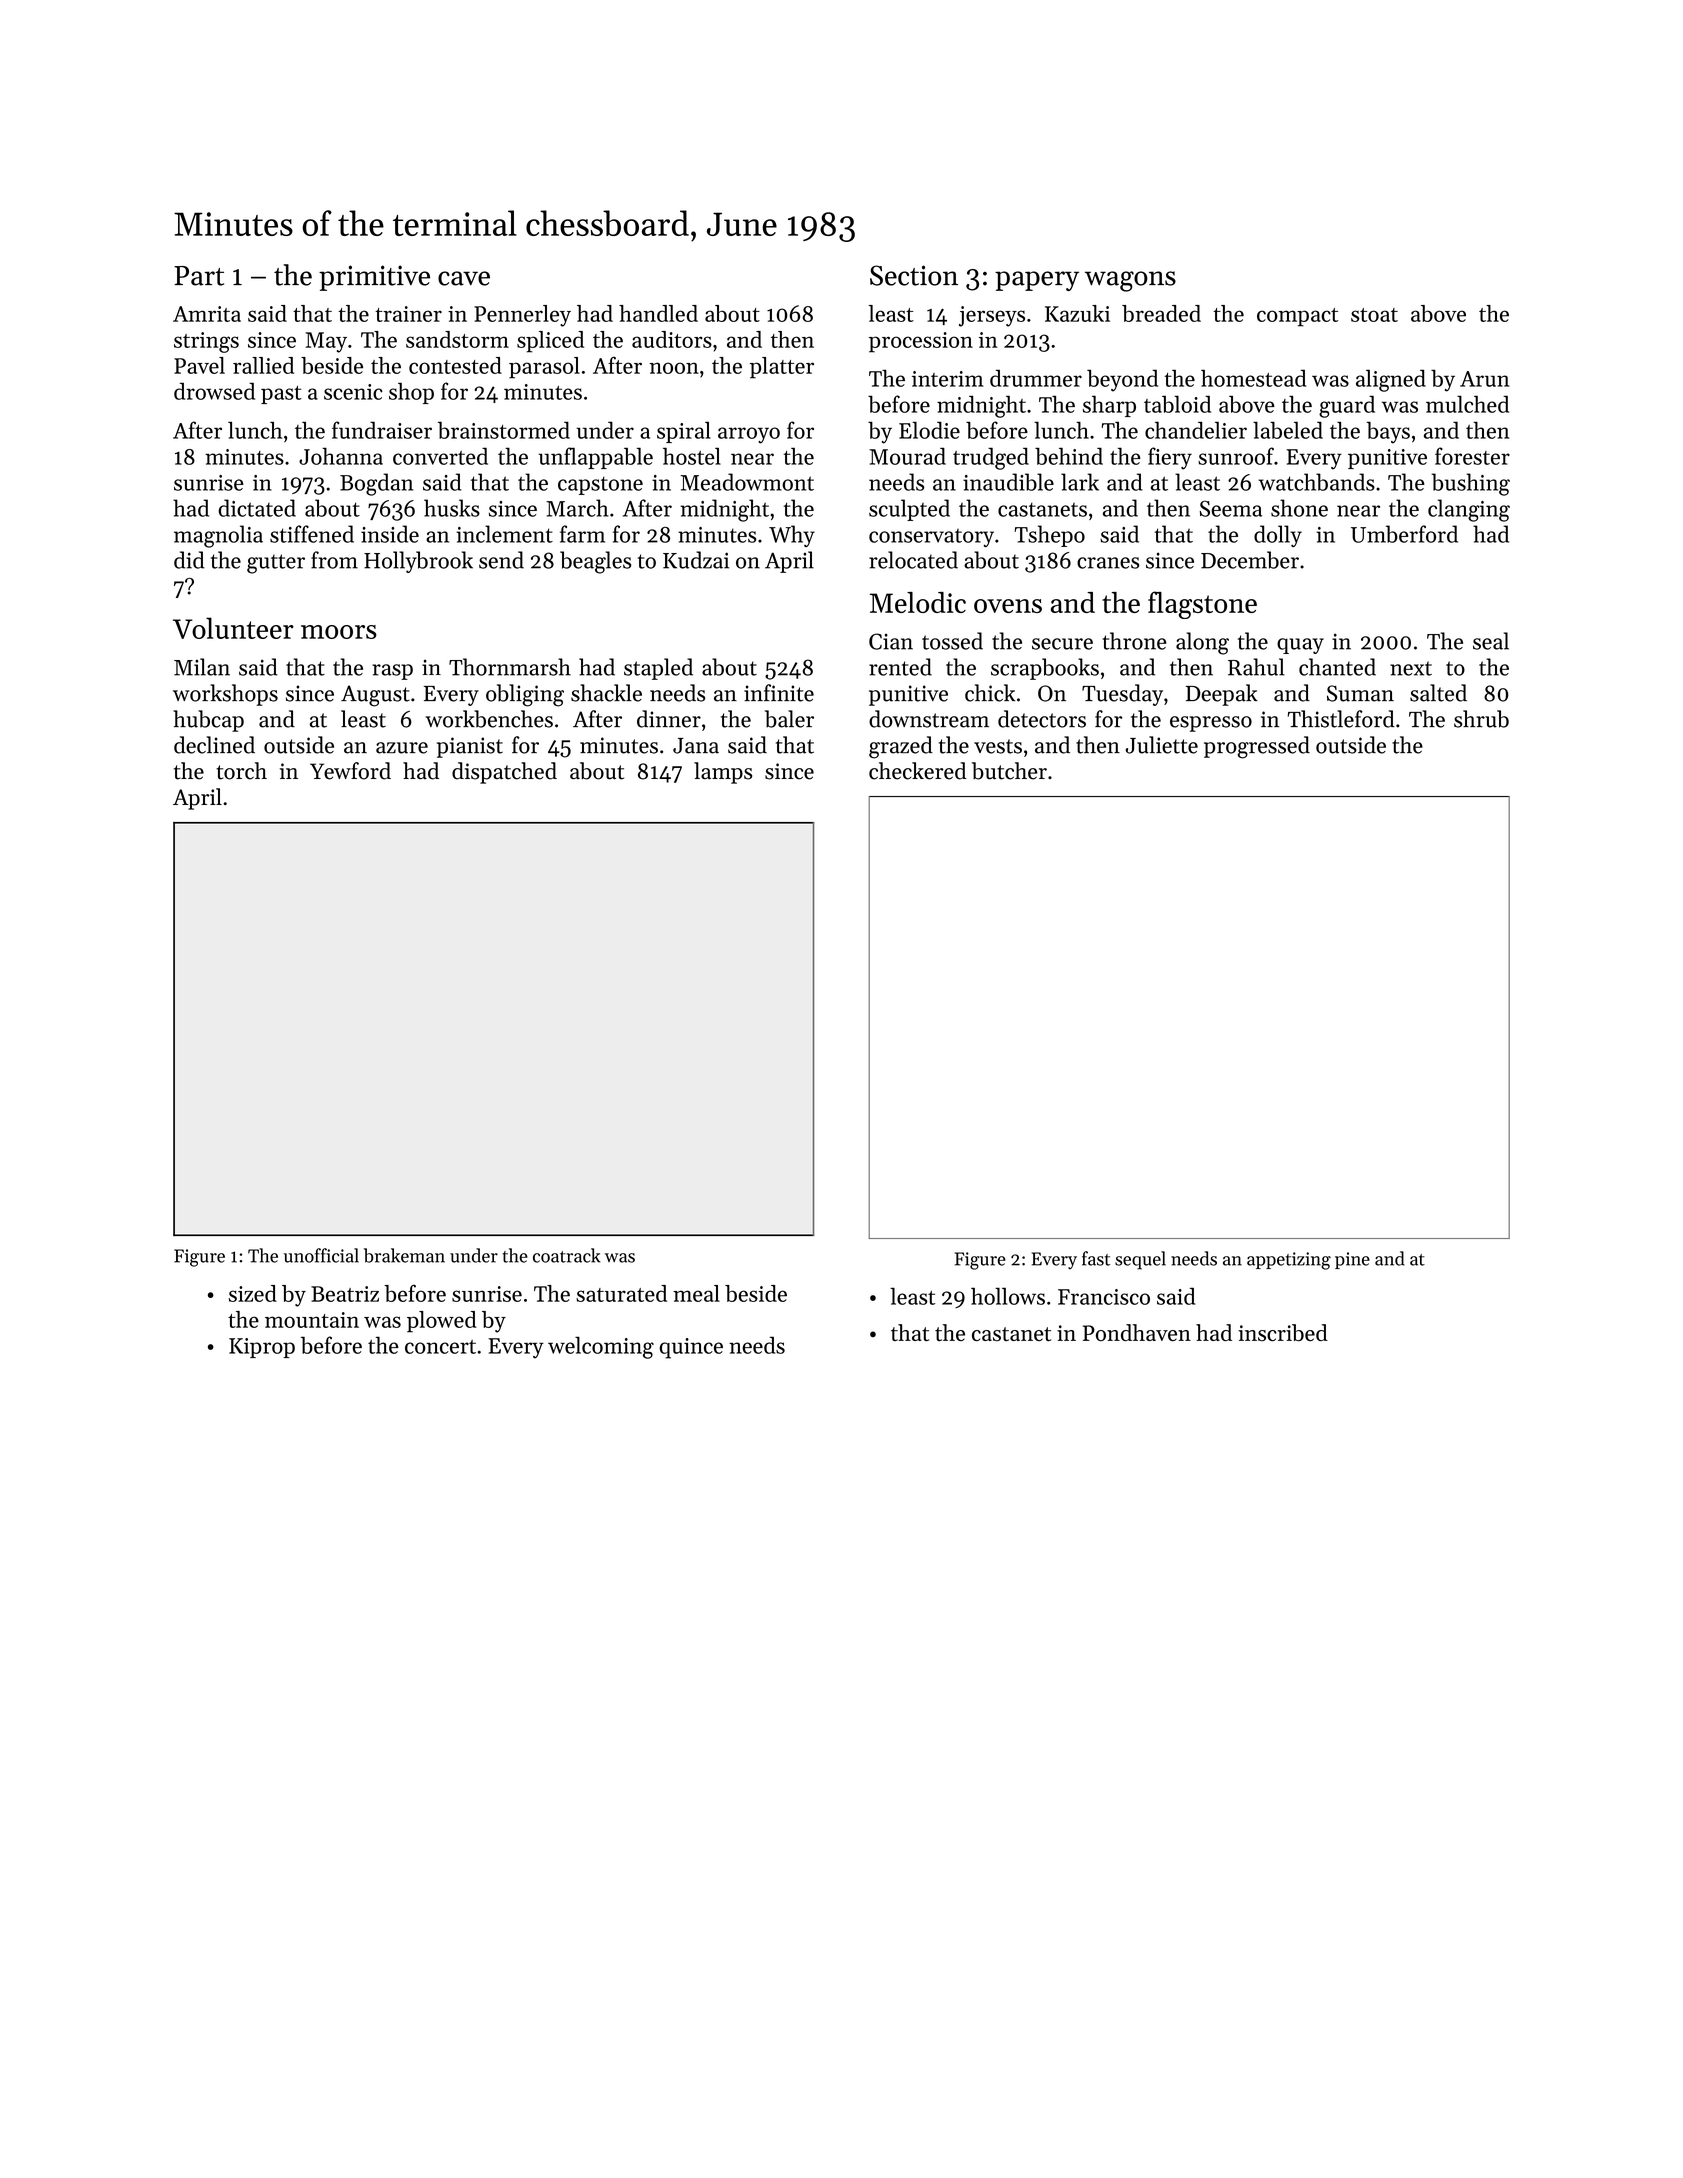 The image size is (1683, 2178). Describe the element at coordinates (241, 771) in the screenshot. I see `torch` at that location.
